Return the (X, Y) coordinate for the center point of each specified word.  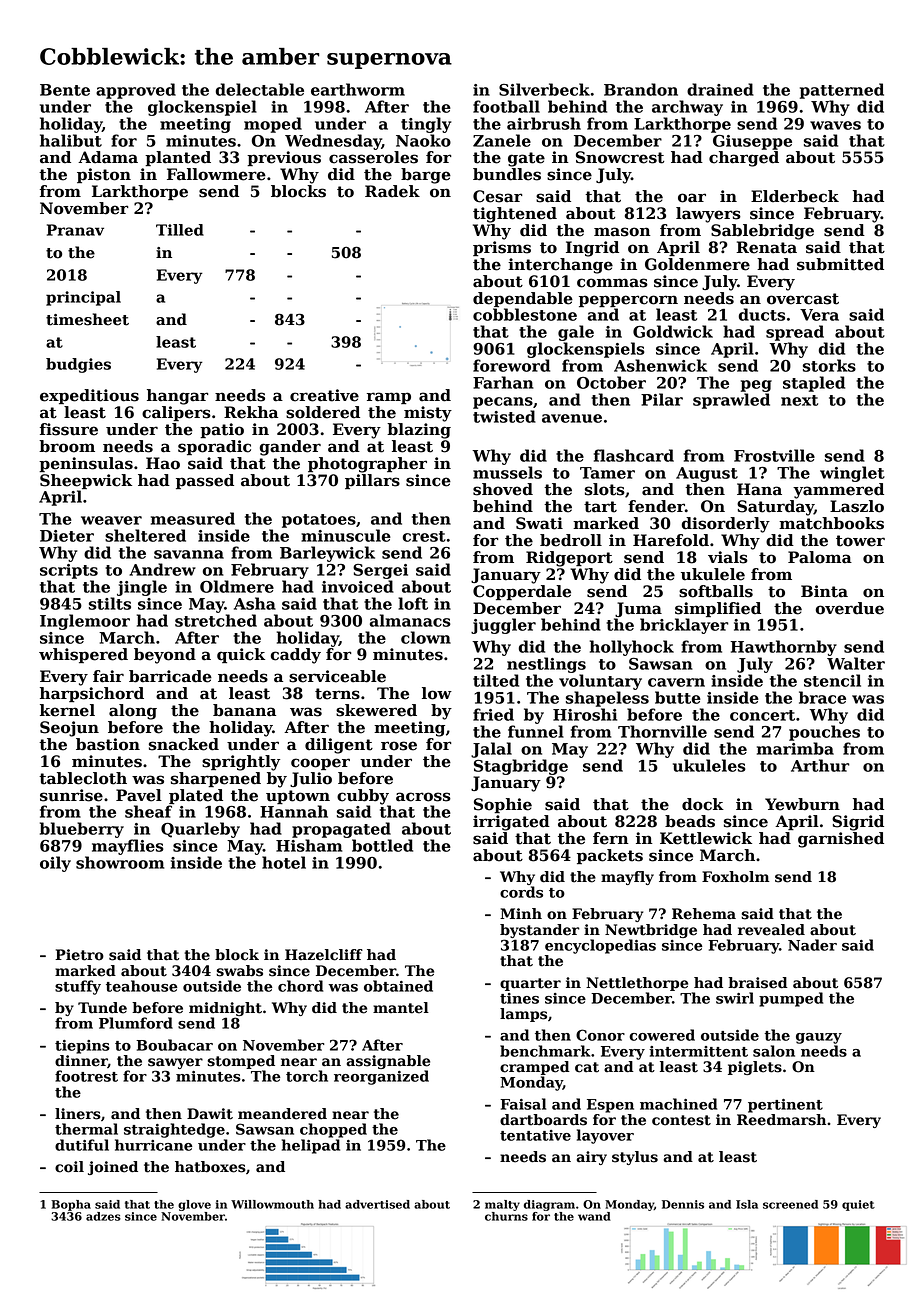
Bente (65, 90)
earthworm (358, 89)
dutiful (82, 1145)
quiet (858, 1205)
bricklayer (684, 626)
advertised (377, 1204)
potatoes (319, 521)
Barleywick (327, 554)
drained (720, 89)
